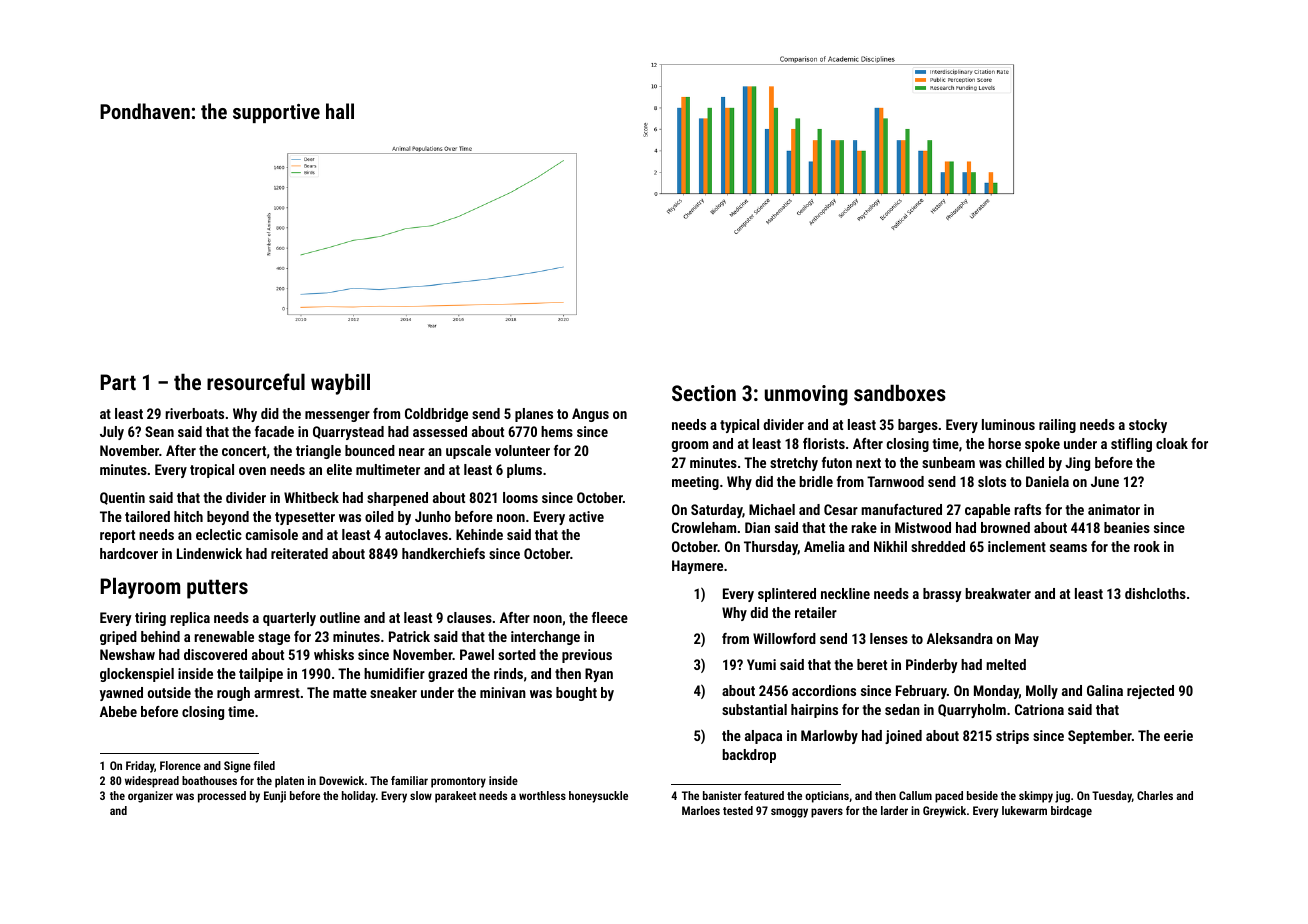 This screenshot has height=924, width=1308. I want to click on sandboxes, so click(900, 392).
